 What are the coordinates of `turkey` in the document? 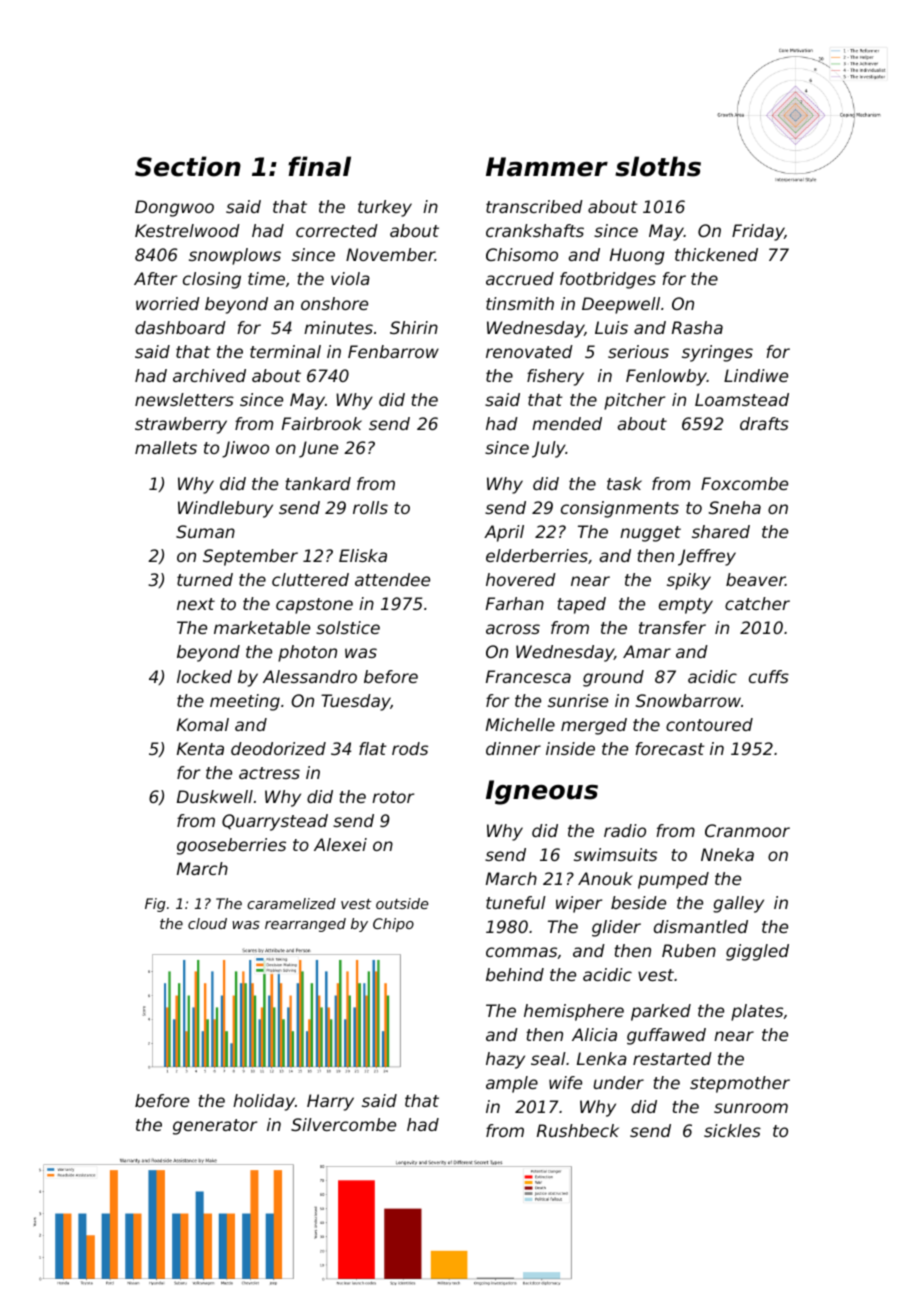 It's located at (385, 208).
